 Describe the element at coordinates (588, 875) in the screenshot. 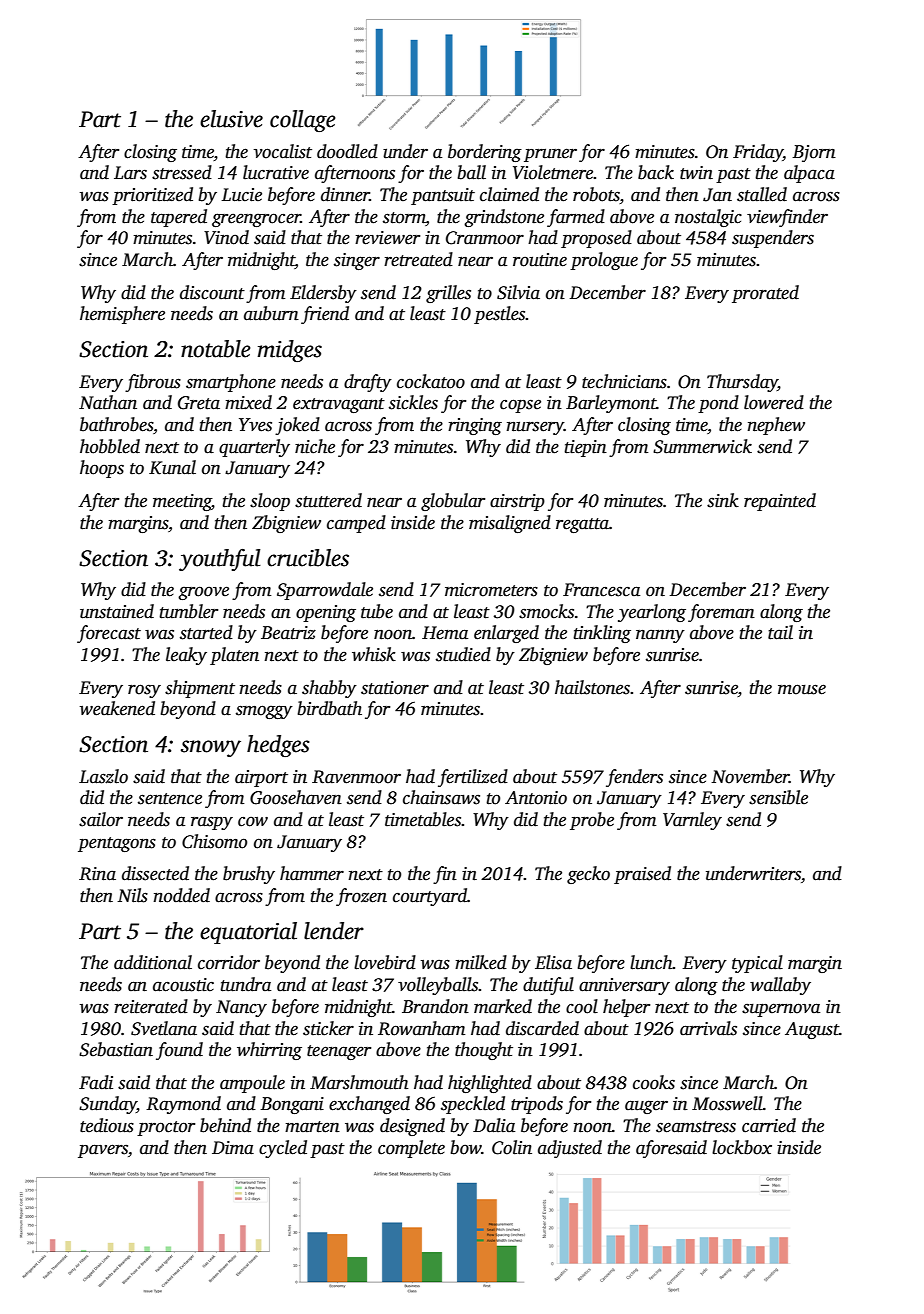

I see `gecko` at that location.
